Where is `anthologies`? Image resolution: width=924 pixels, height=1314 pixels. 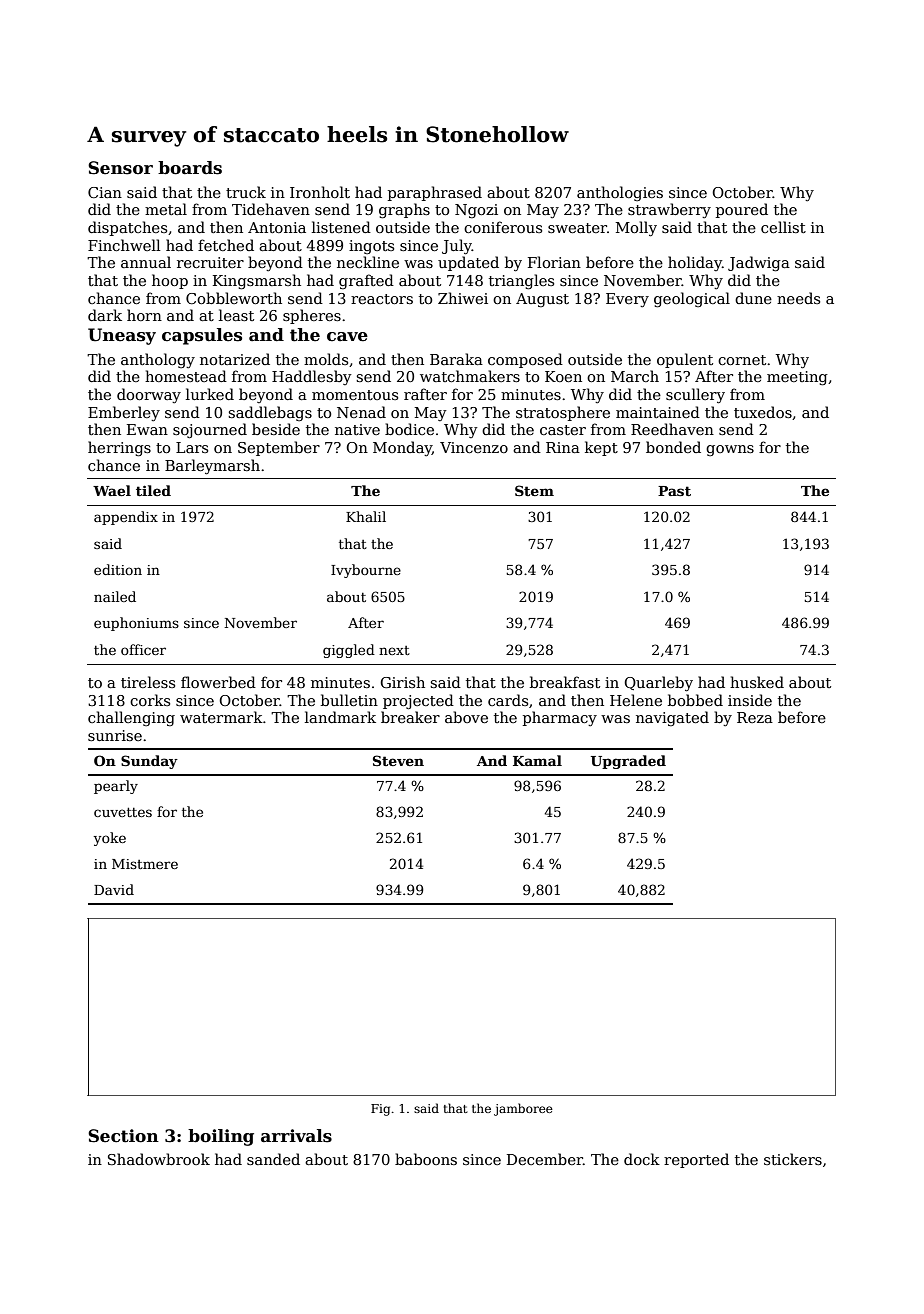 anthologies is located at coordinates (620, 193).
